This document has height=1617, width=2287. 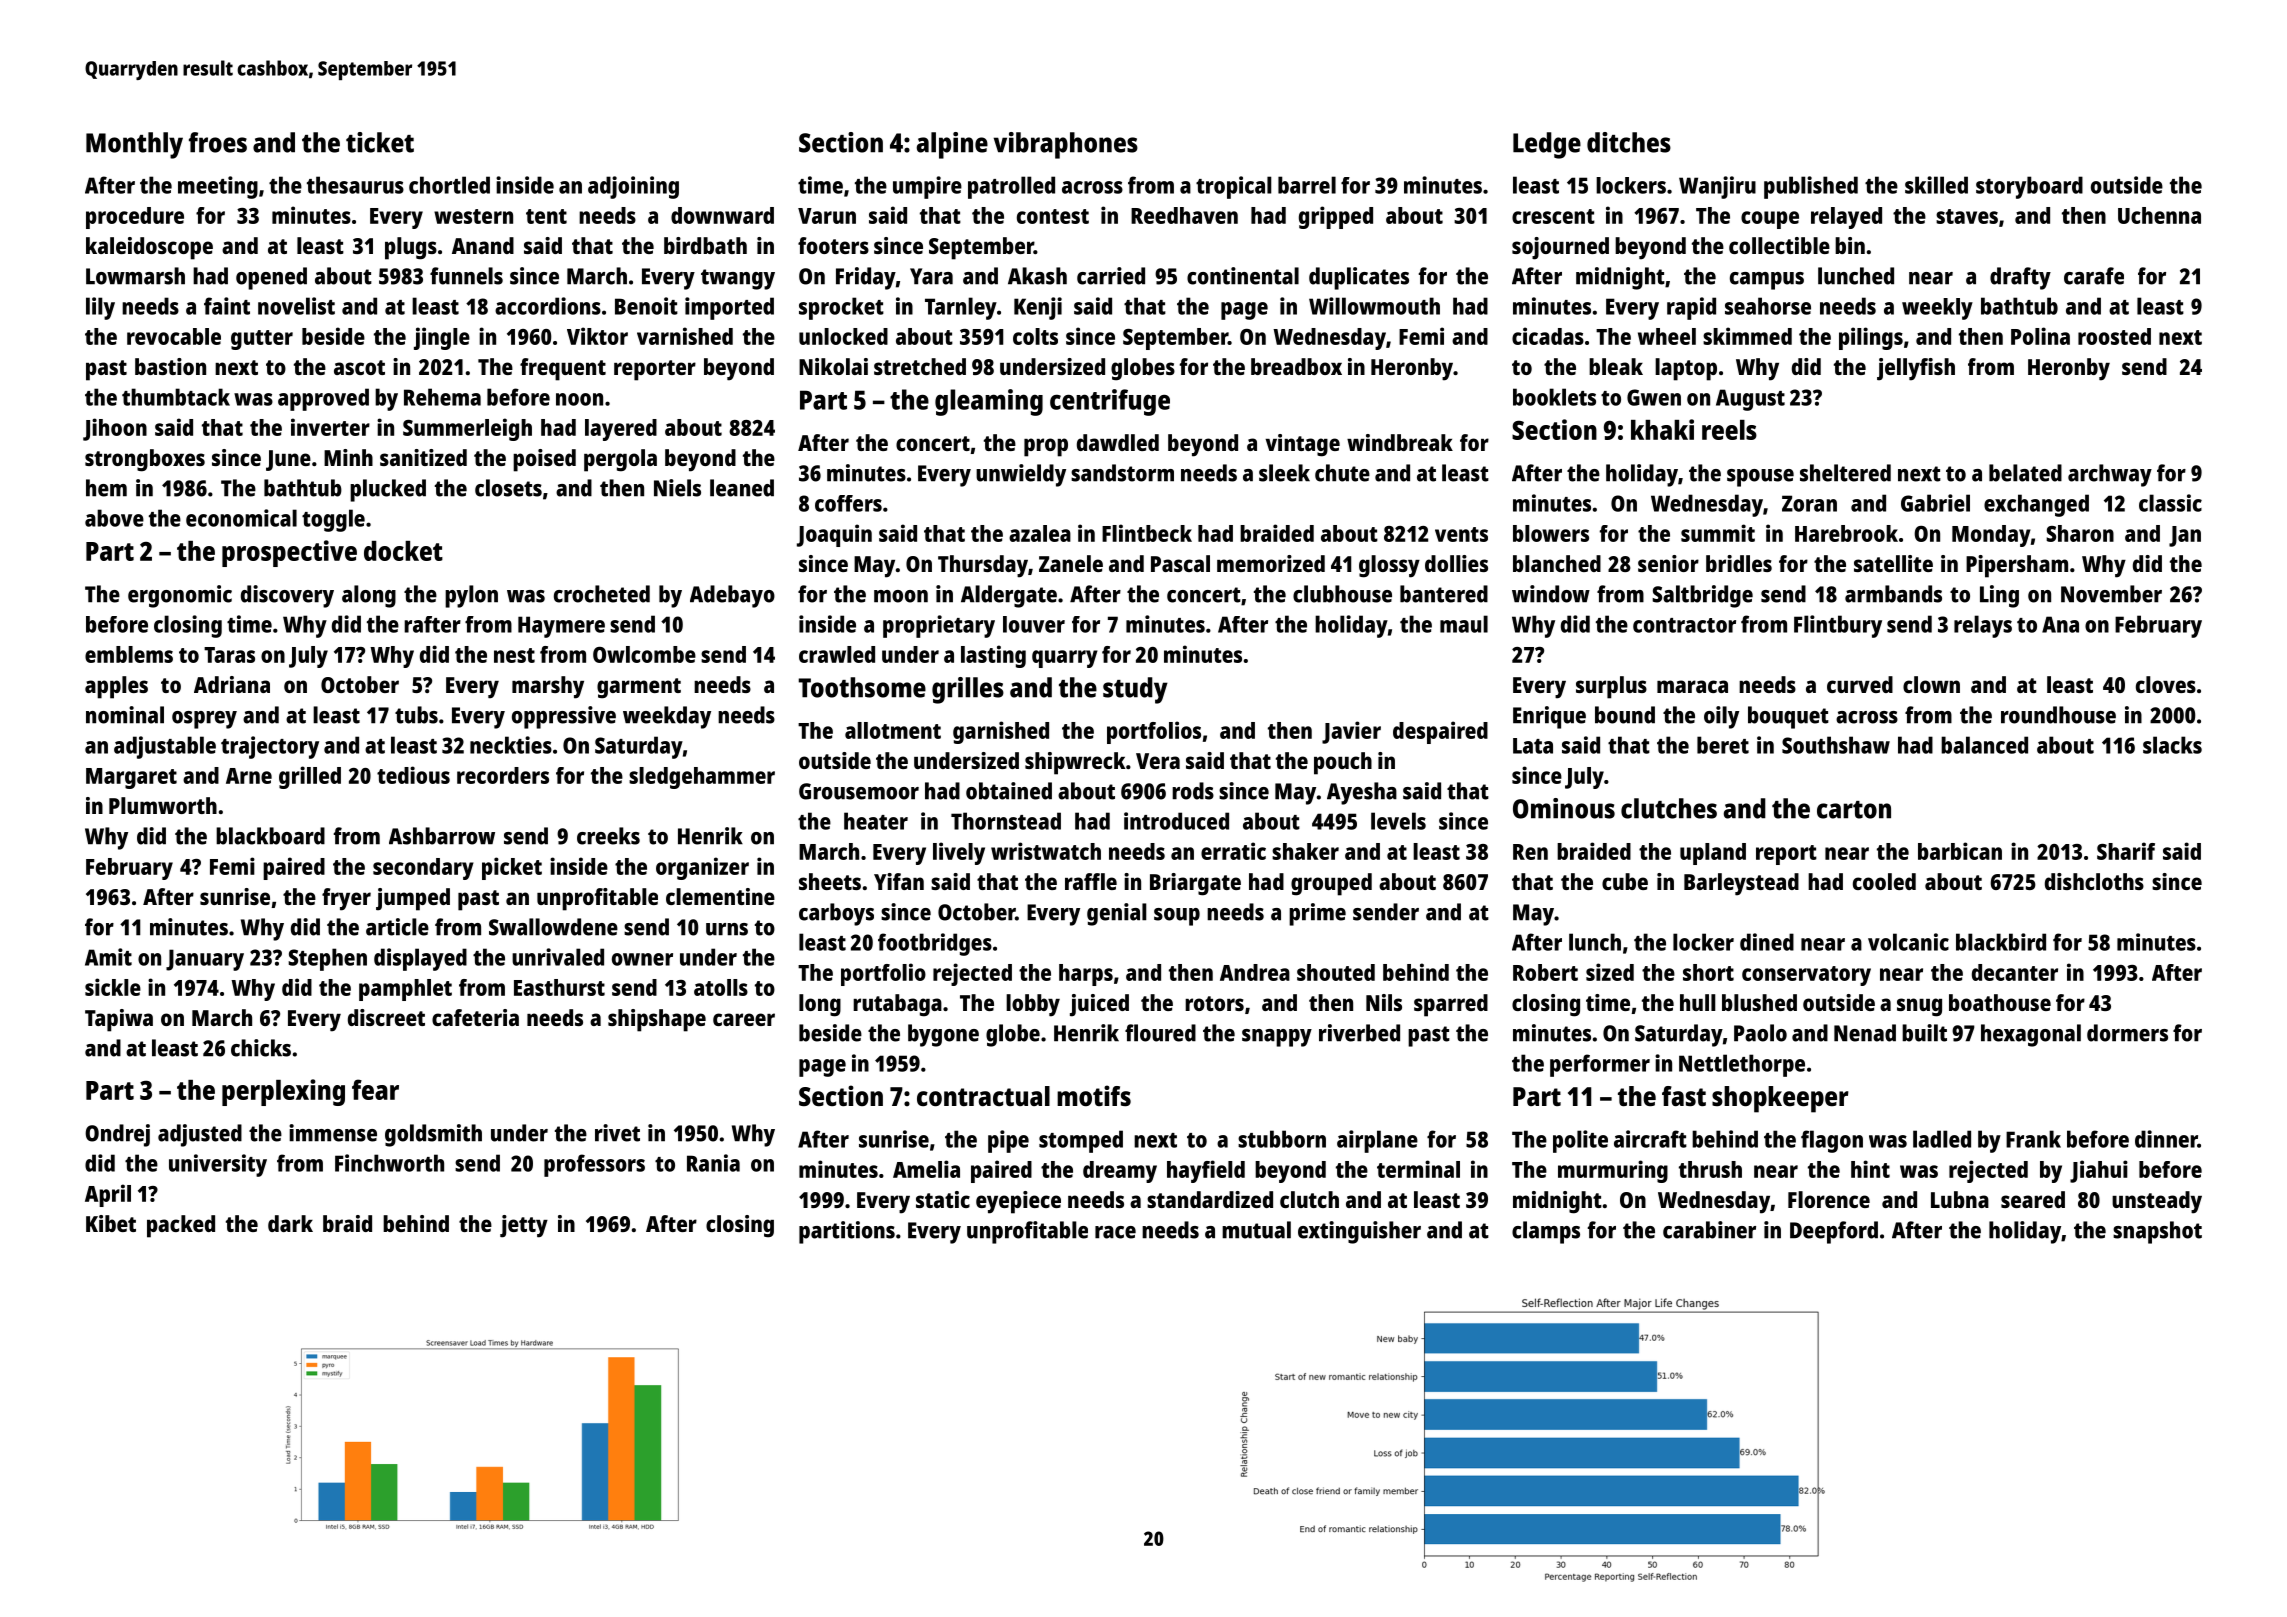 I want to click on Toothsome, so click(x=862, y=687).
